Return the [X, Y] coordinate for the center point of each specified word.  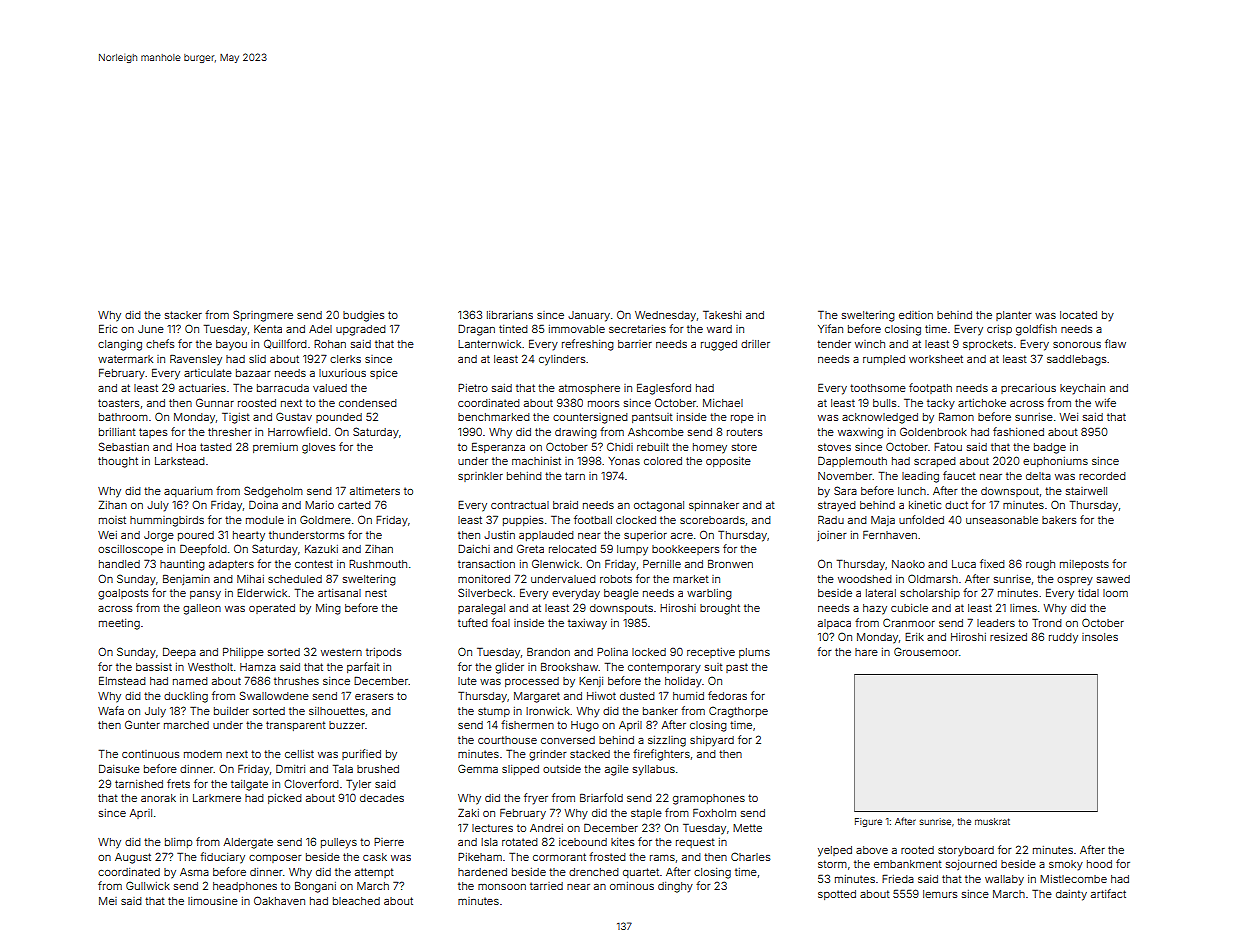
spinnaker [714, 506]
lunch [912, 491]
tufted [473, 622]
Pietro [473, 388]
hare [866, 652]
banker [660, 711]
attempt [374, 873]
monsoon [502, 887]
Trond [1047, 623]
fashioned [1018, 431]
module [265, 520]
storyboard [966, 851]
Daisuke [119, 768]
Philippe [243, 653]
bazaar [253, 373]
